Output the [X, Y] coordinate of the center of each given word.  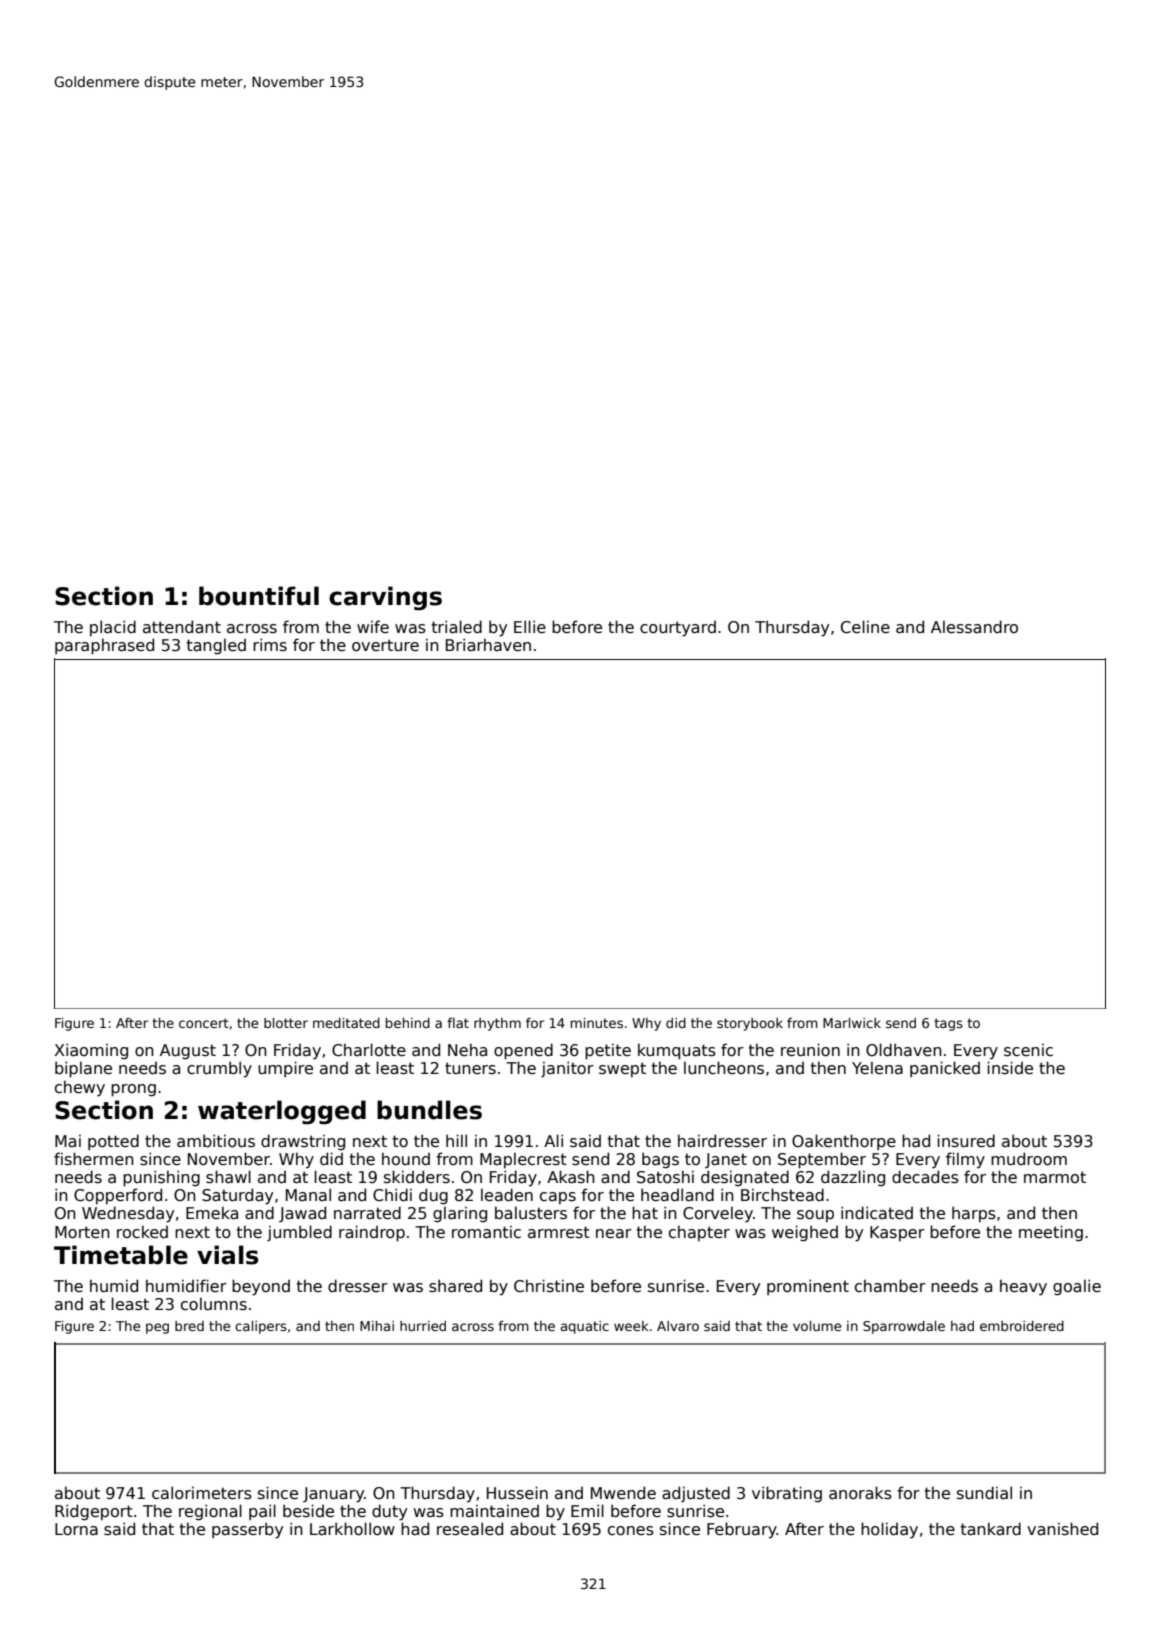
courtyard [678, 629]
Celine [865, 627]
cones [631, 1531]
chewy [80, 1088]
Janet [726, 1160]
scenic [1028, 1050]
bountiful [259, 596]
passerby [247, 1530]
